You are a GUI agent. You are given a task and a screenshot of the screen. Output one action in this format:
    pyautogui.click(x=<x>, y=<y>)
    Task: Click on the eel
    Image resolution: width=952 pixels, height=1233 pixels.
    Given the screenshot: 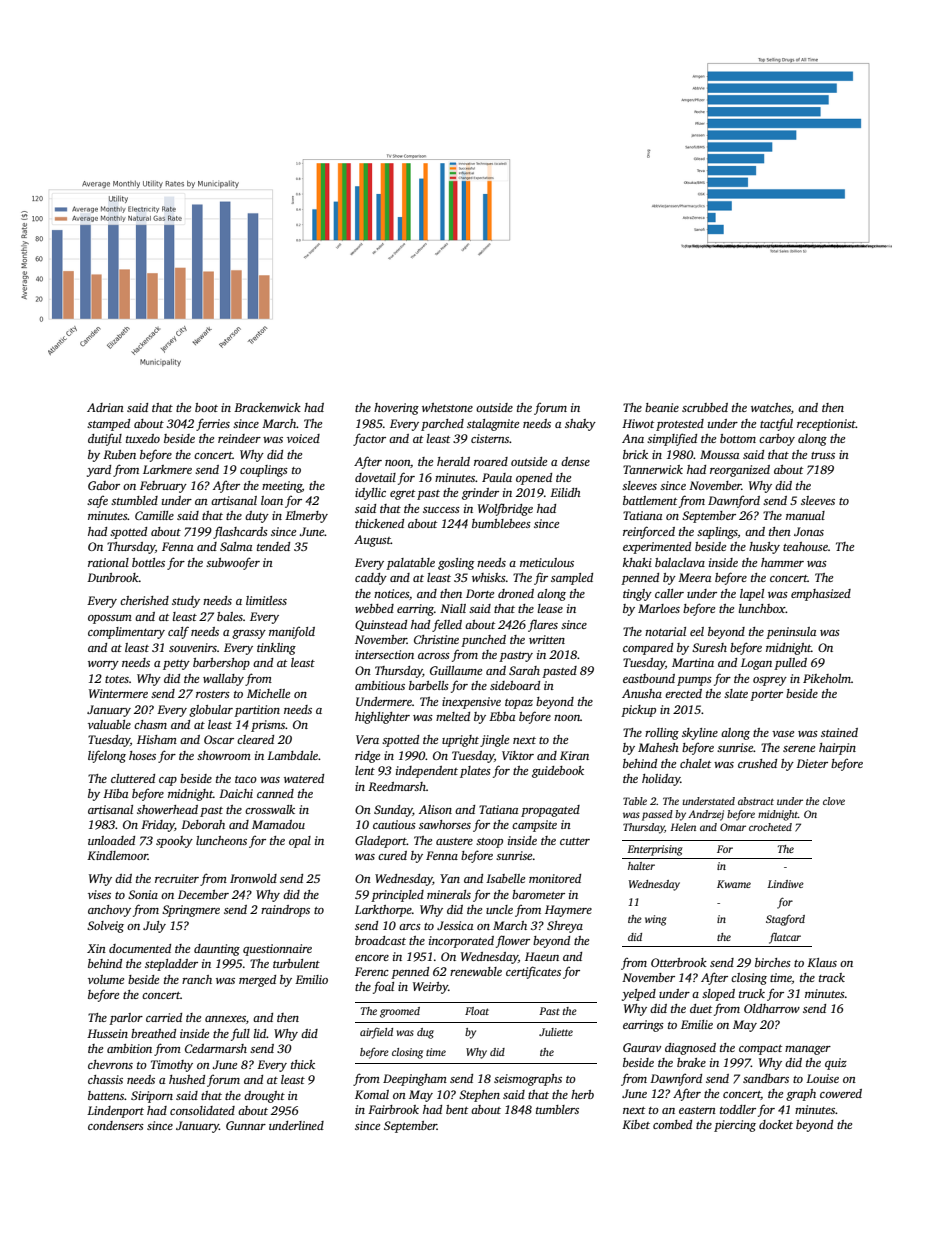 What is the action you would take?
    pyautogui.click(x=697, y=631)
